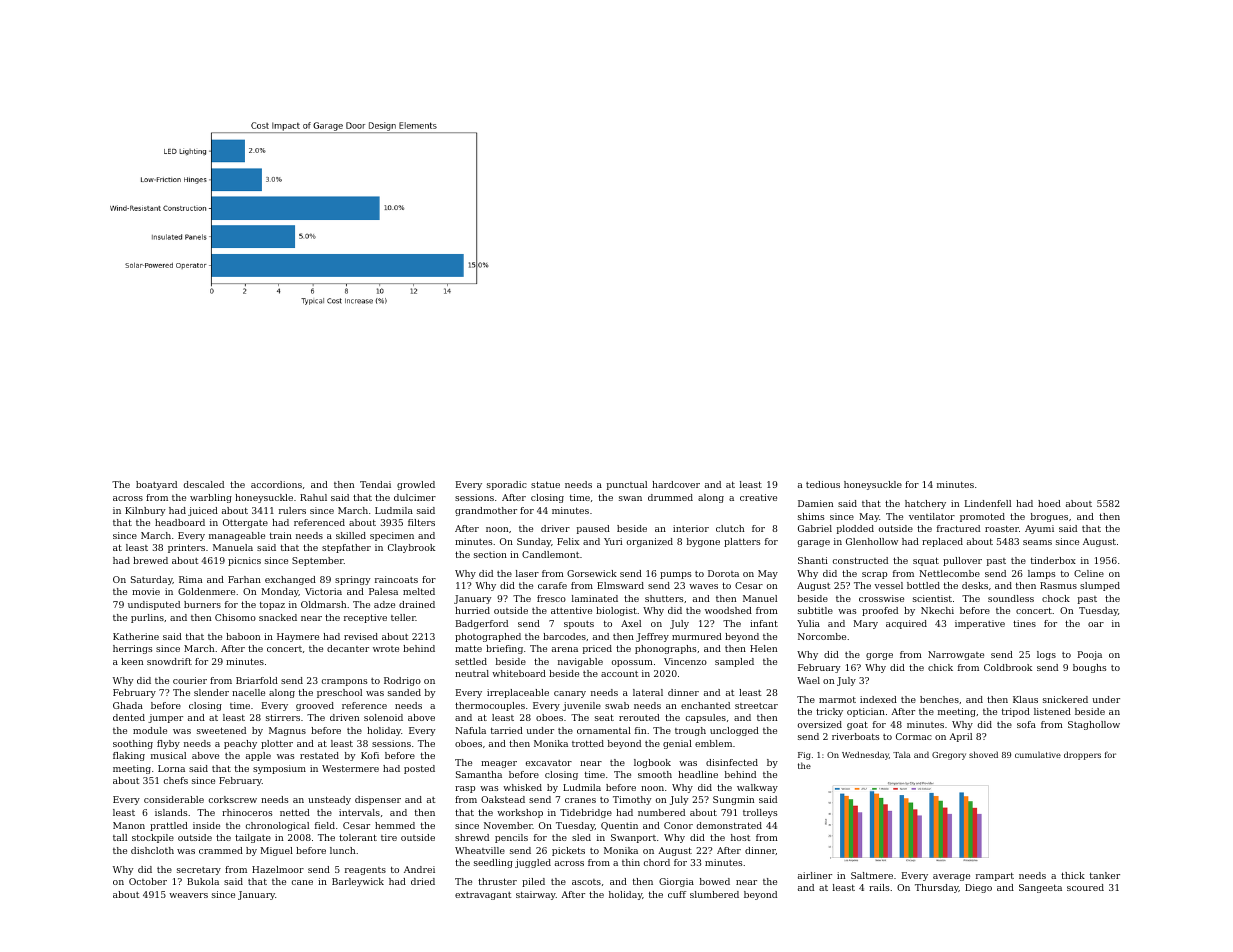 The width and height of the page is (1233, 952). What do you see at coordinates (396, 579) in the page?
I see `raincoats` at bounding box center [396, 579].
